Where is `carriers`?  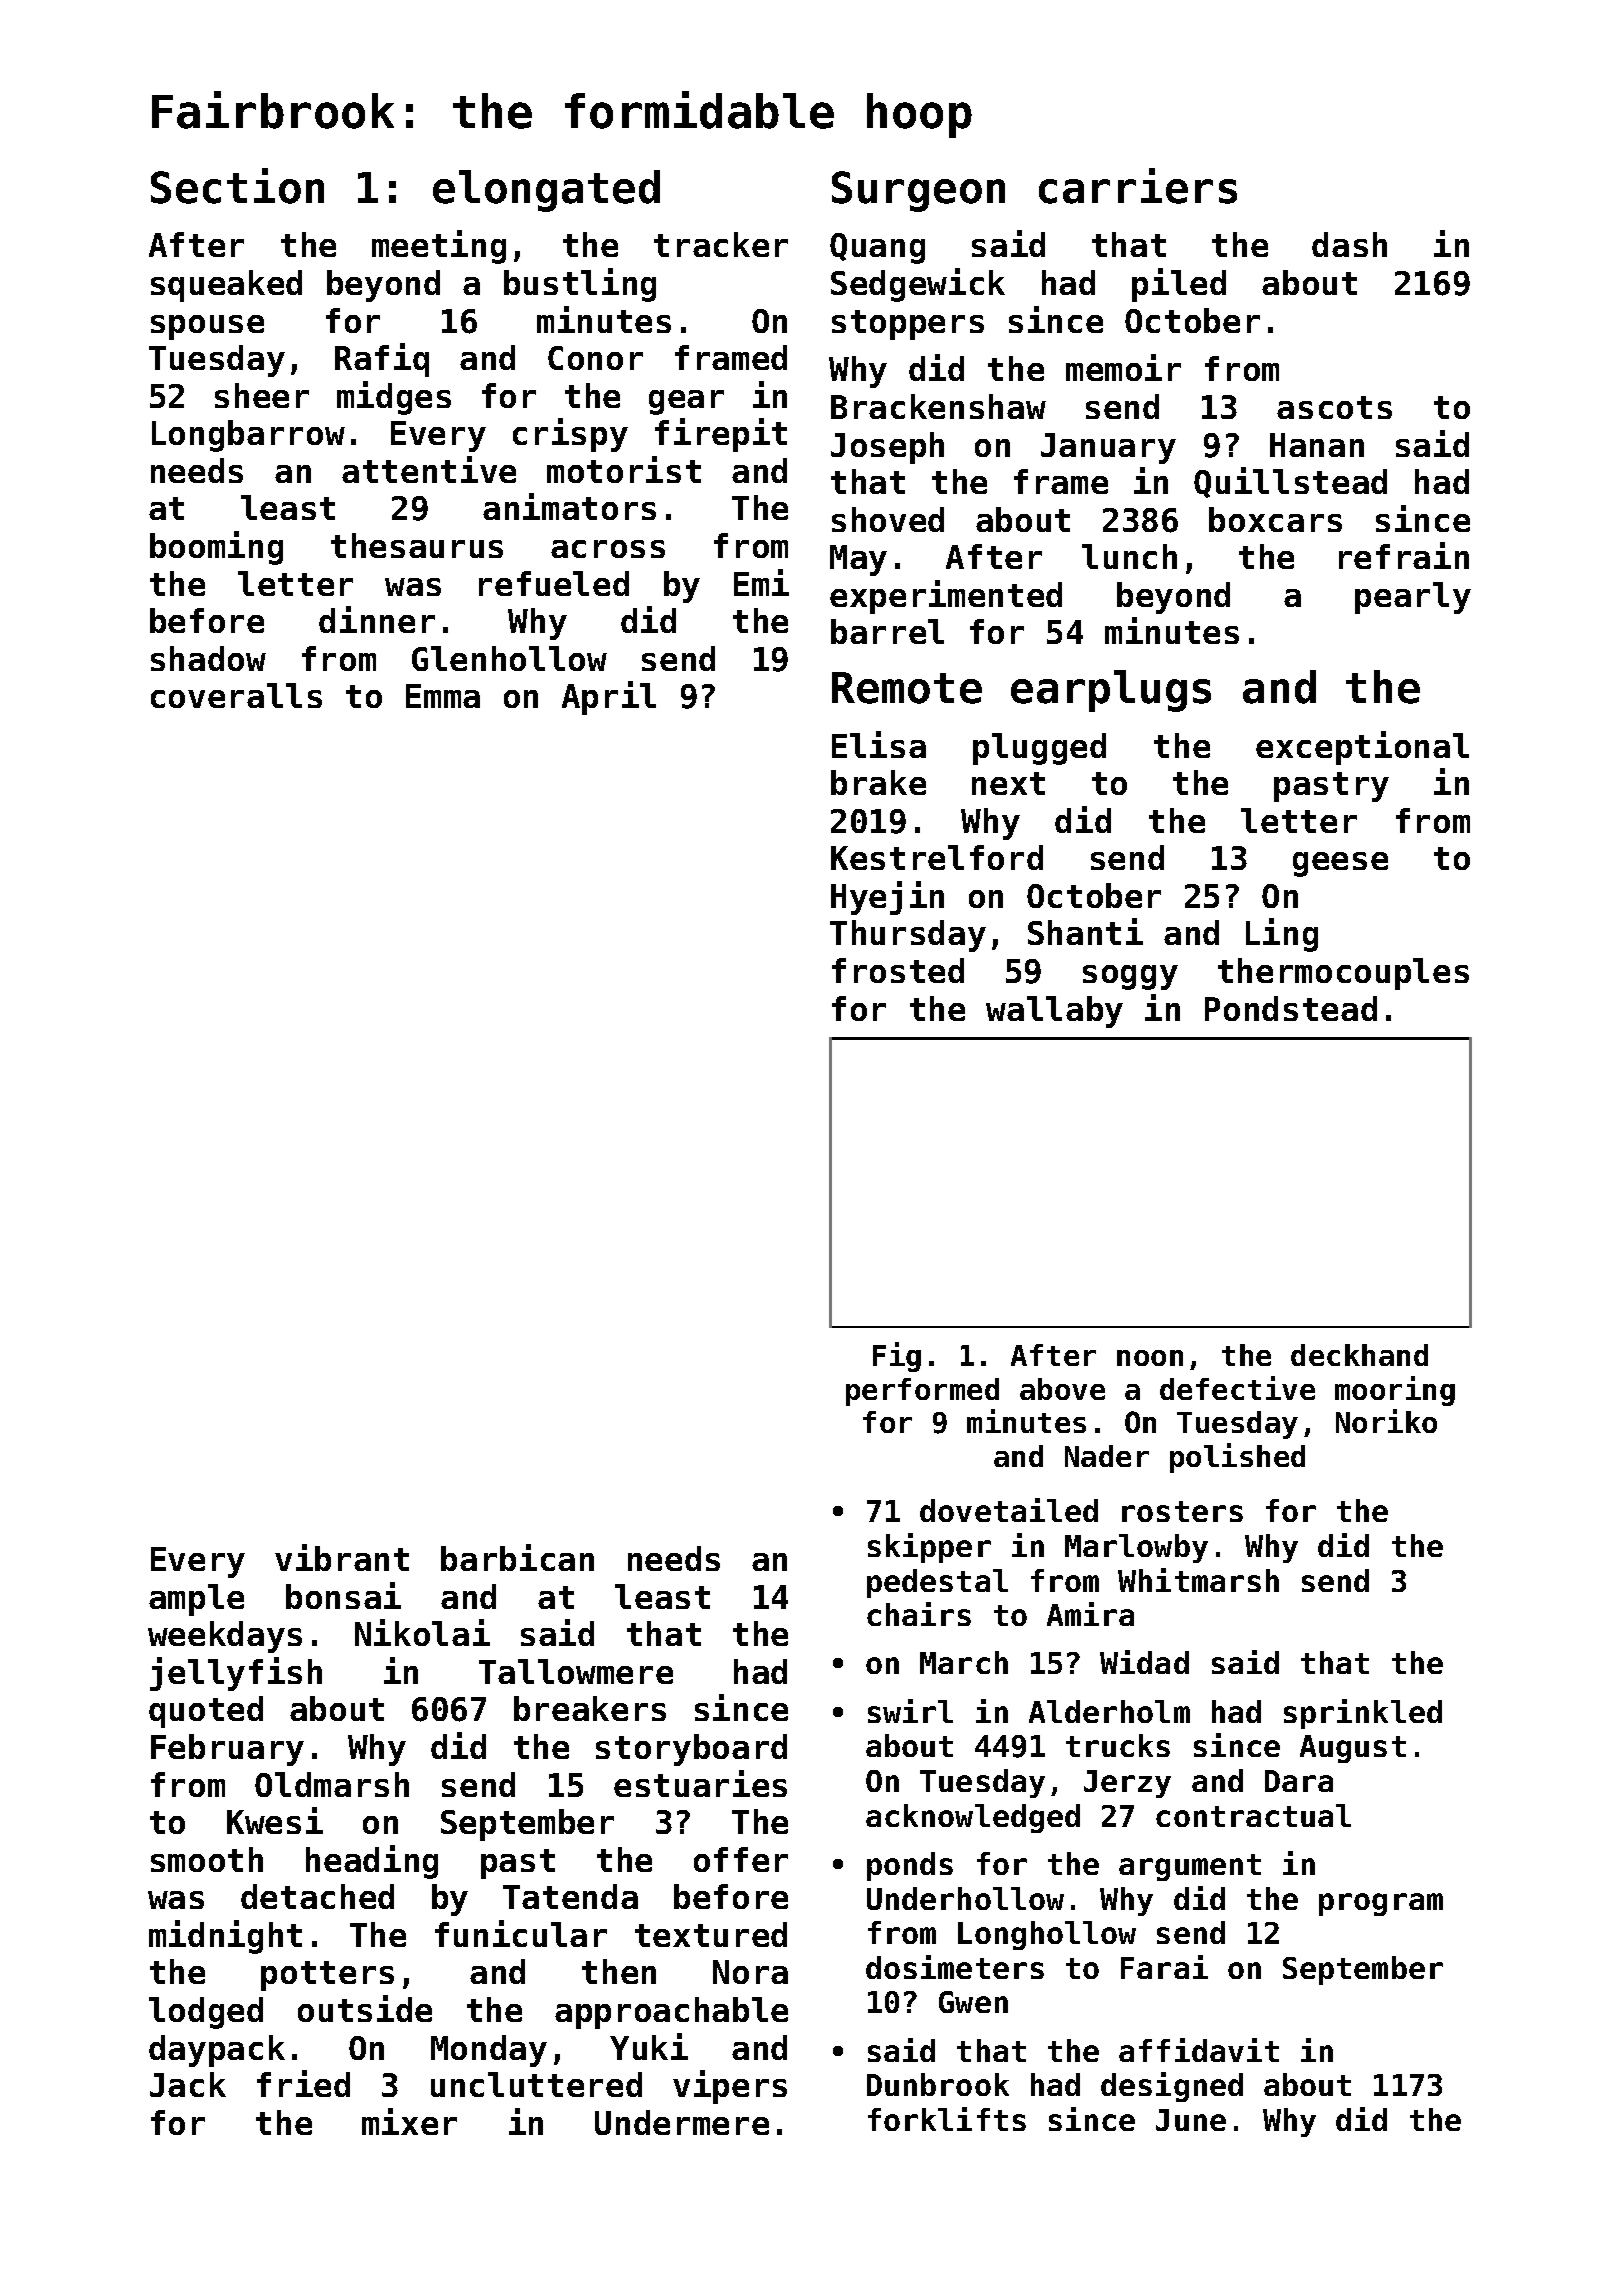
carriers is located at coordinates (1138, 186).
